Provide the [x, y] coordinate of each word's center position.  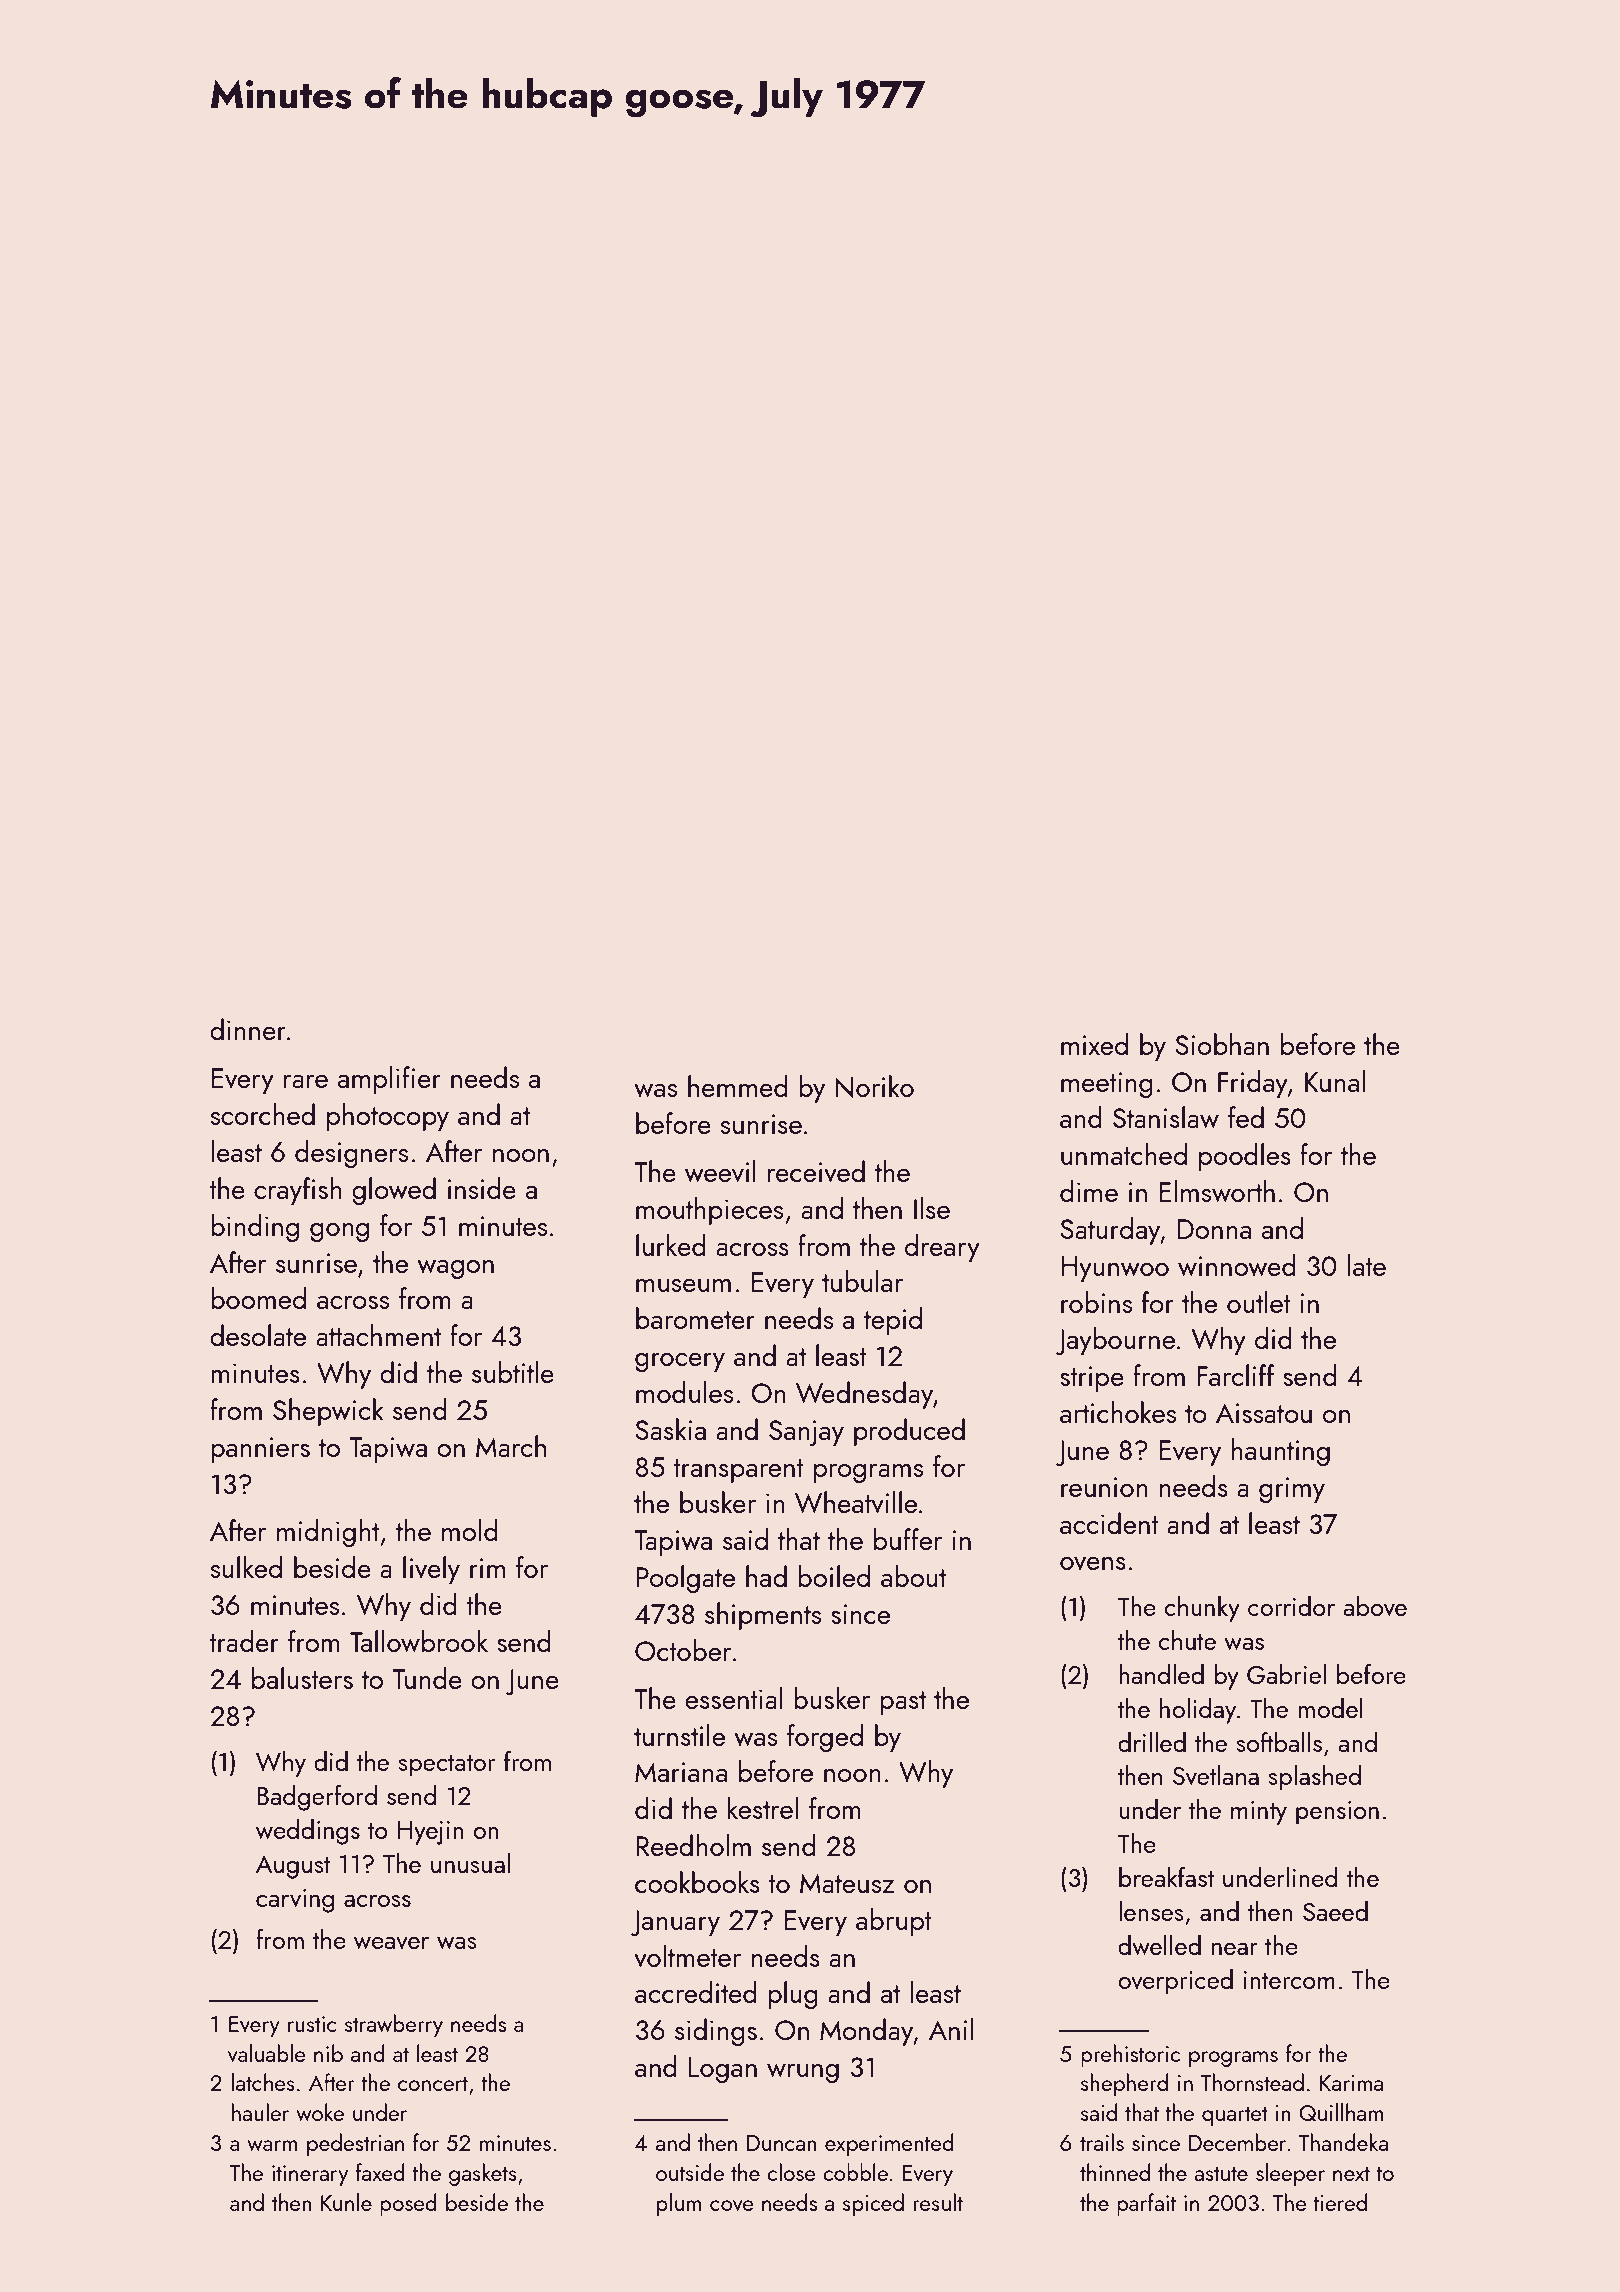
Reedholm [693, 1845]
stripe [1092, 1379]
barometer [695, 1318]
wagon [455, 1269]
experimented [889, 2144]
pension [1337, 1813]
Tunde [427, 1678]
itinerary [310, 2175]
